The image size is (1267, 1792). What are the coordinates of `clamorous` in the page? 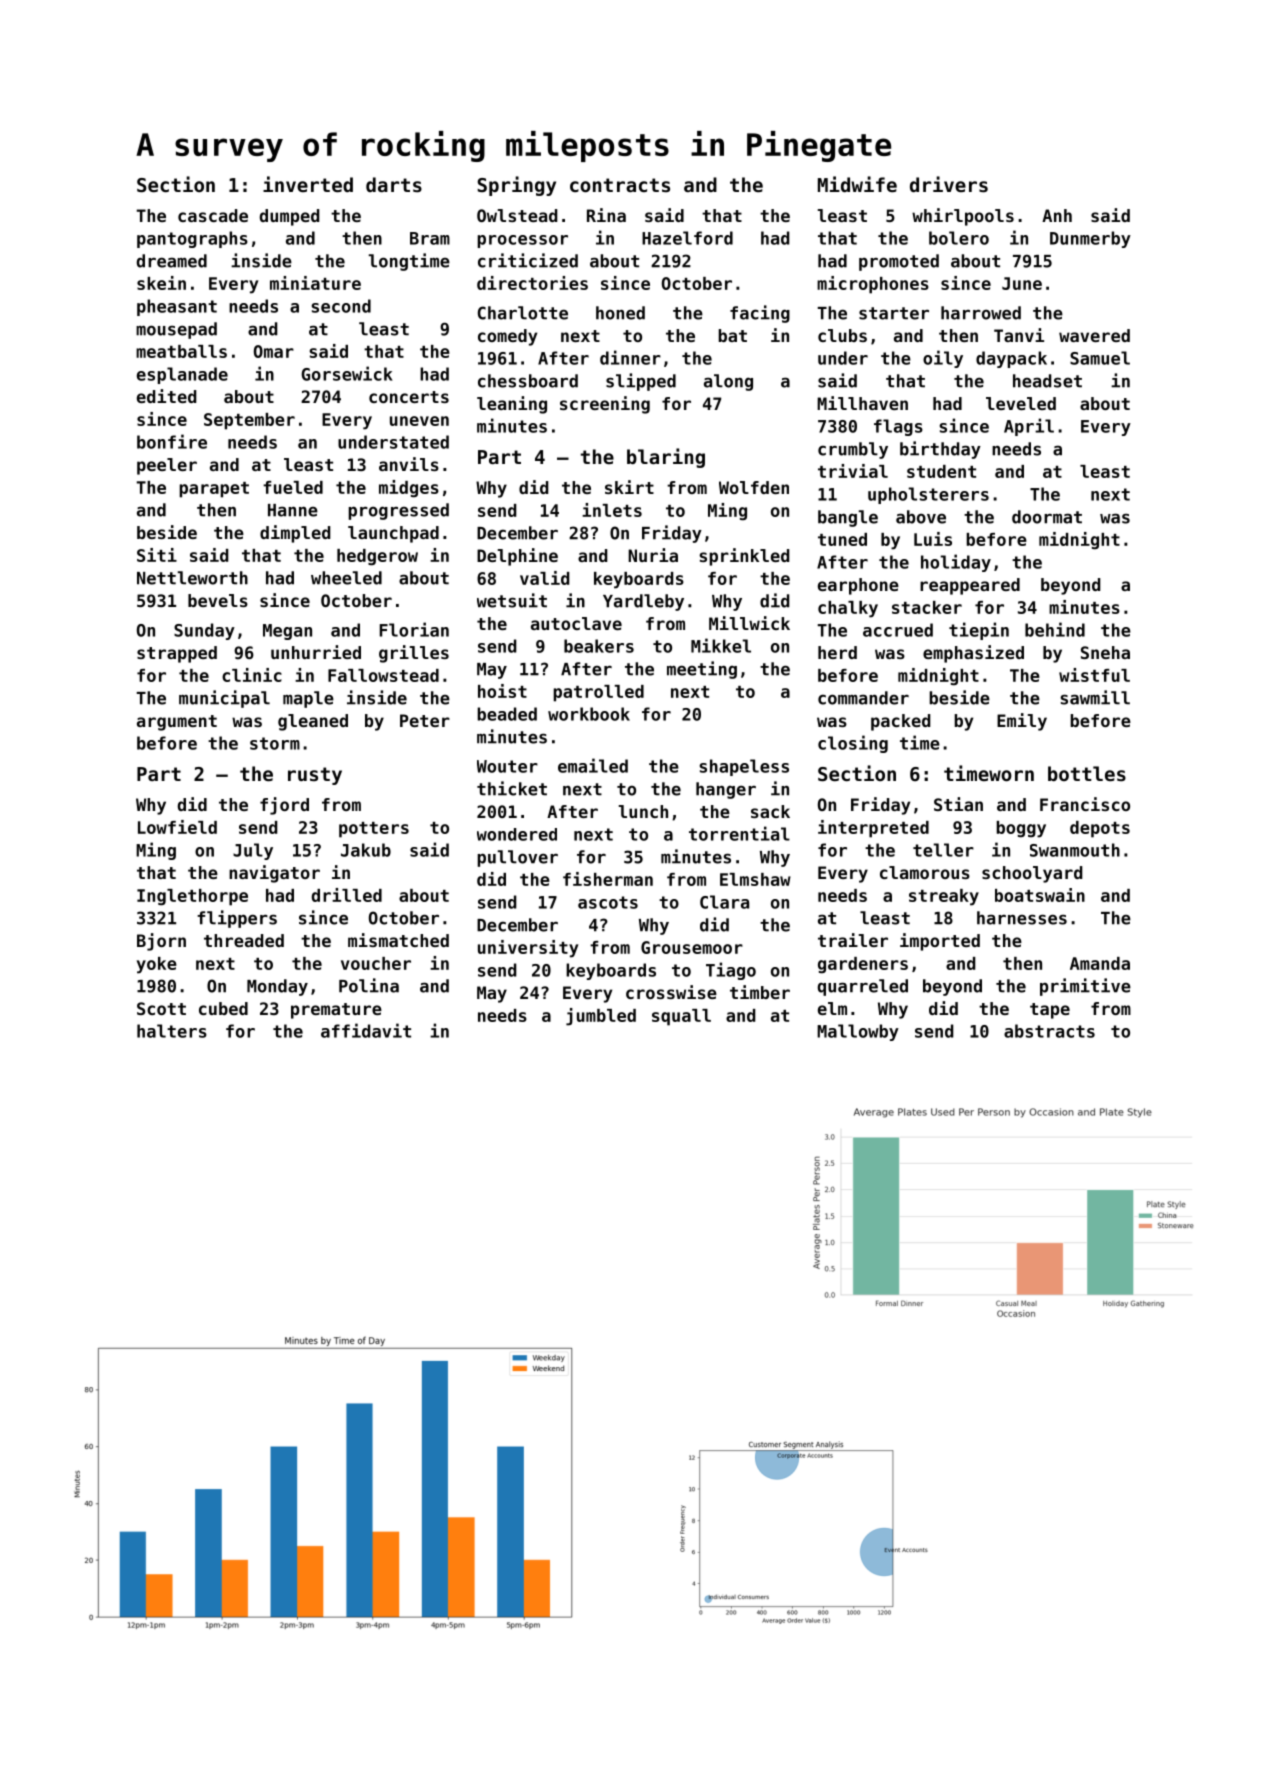 It's located at (925, 872).
